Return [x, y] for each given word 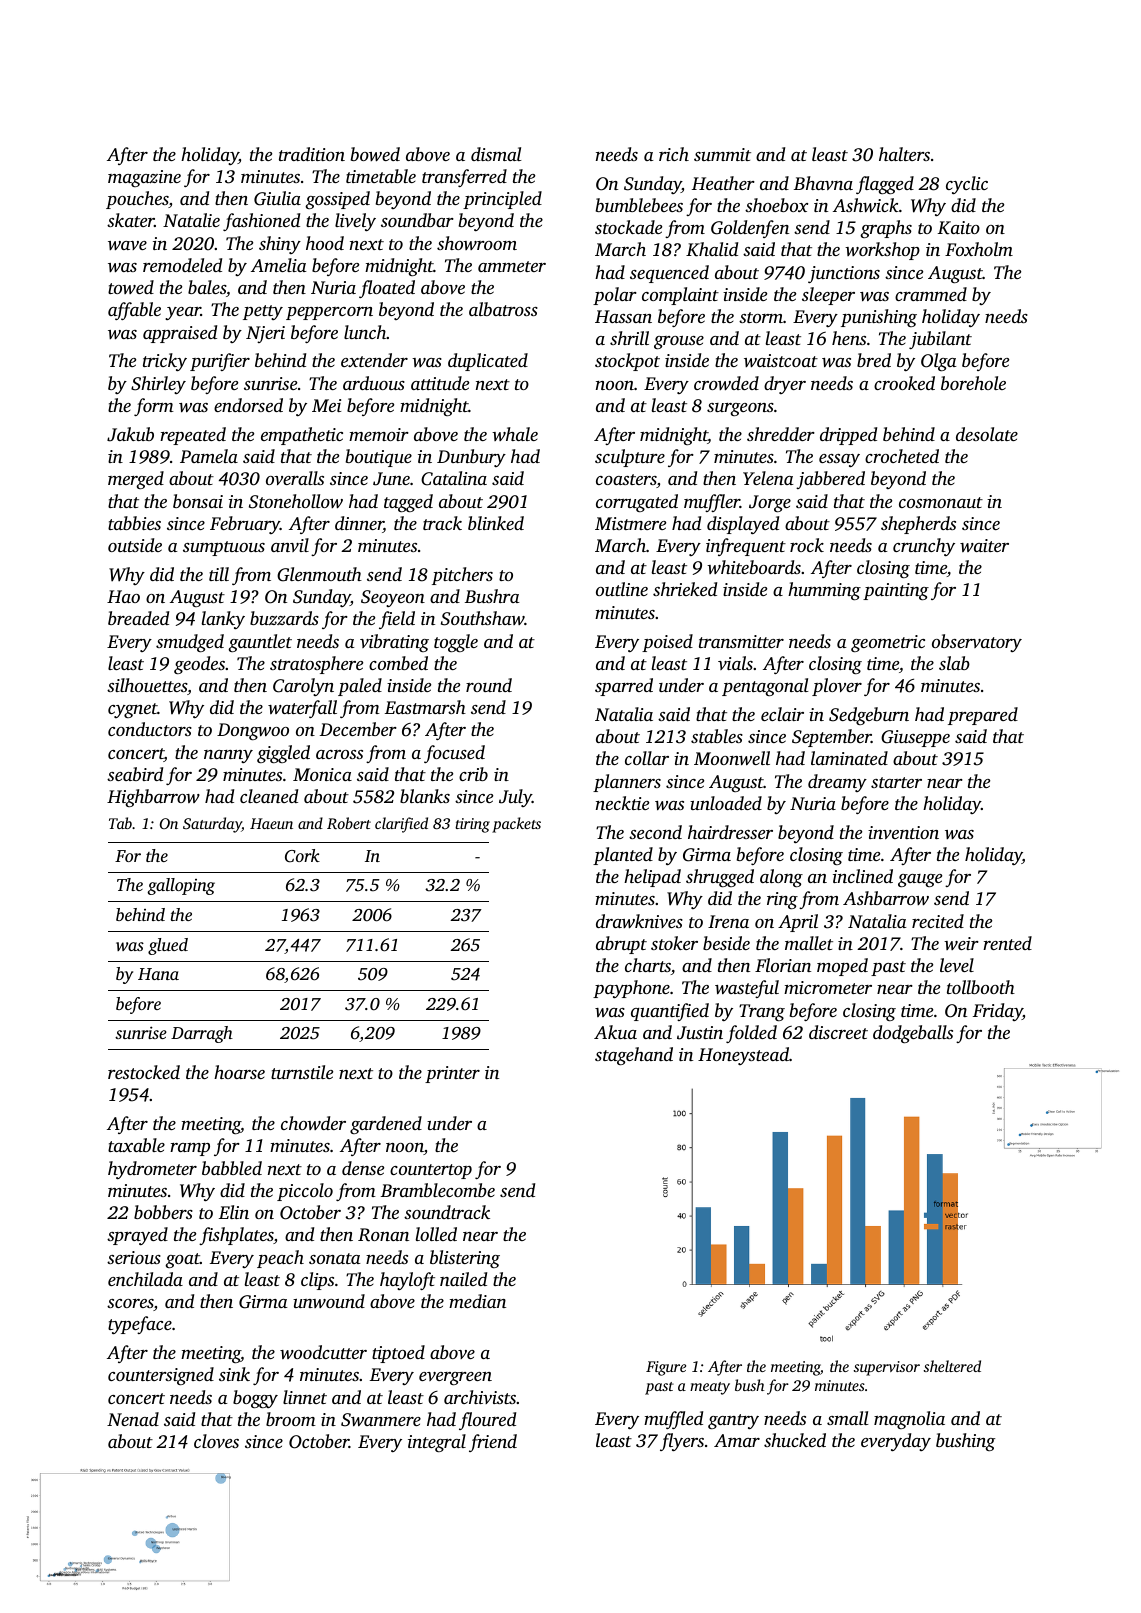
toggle [456, 643]
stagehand [634, 1056]
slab [954, 663]
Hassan [623, 316]
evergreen [455, 1378]
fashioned [261, 222]
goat [182, 1260]
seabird [135, 774]
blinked [496, 523]
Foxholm [979, 249]
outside [135, 545]
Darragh [202, 1034]
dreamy [837, 783]
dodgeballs [913, 1034]
